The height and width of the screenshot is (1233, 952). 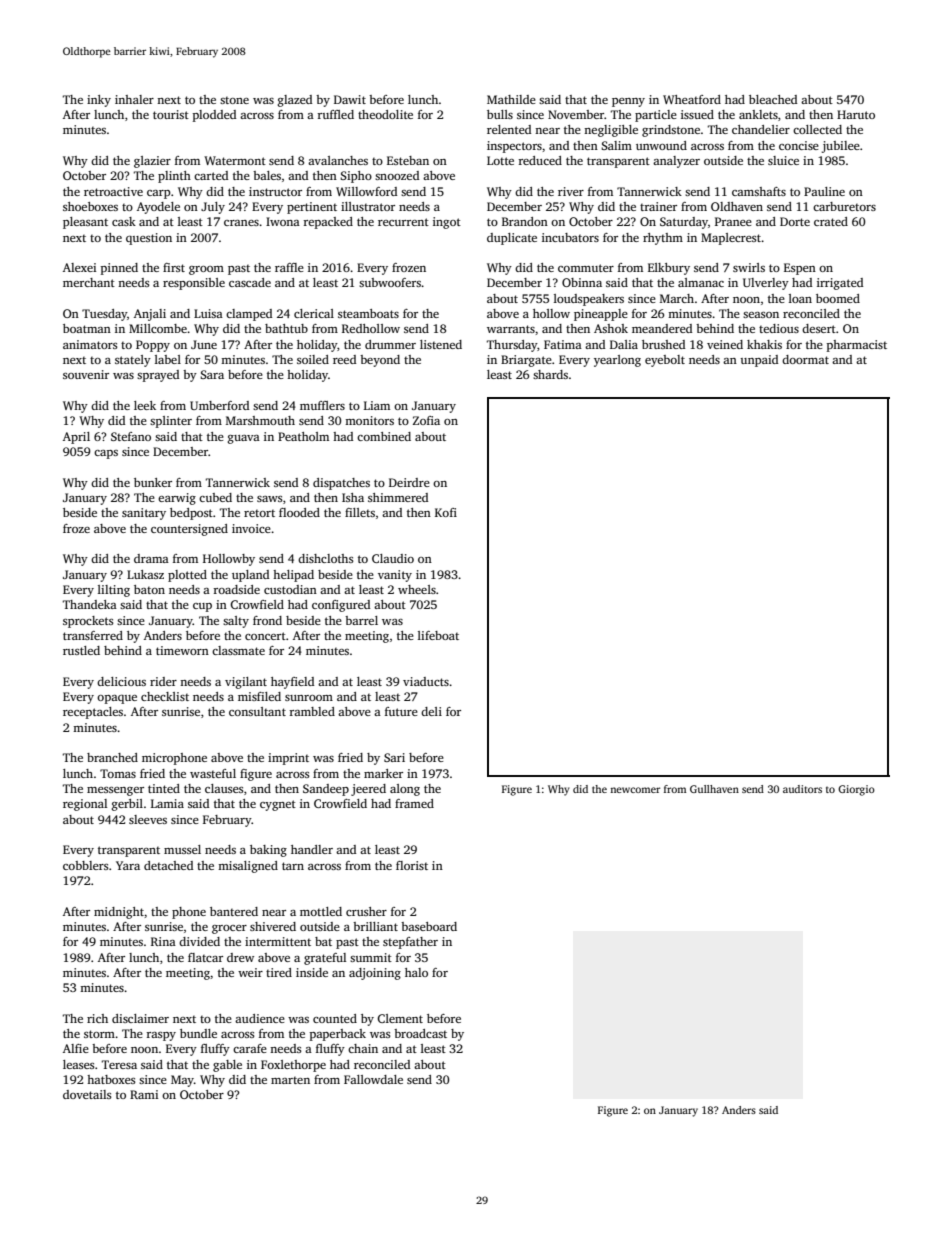 What do you see at coordinates (93, 713) in the screenshot?
I see `receptacles` at bounding box center [93, 713].
